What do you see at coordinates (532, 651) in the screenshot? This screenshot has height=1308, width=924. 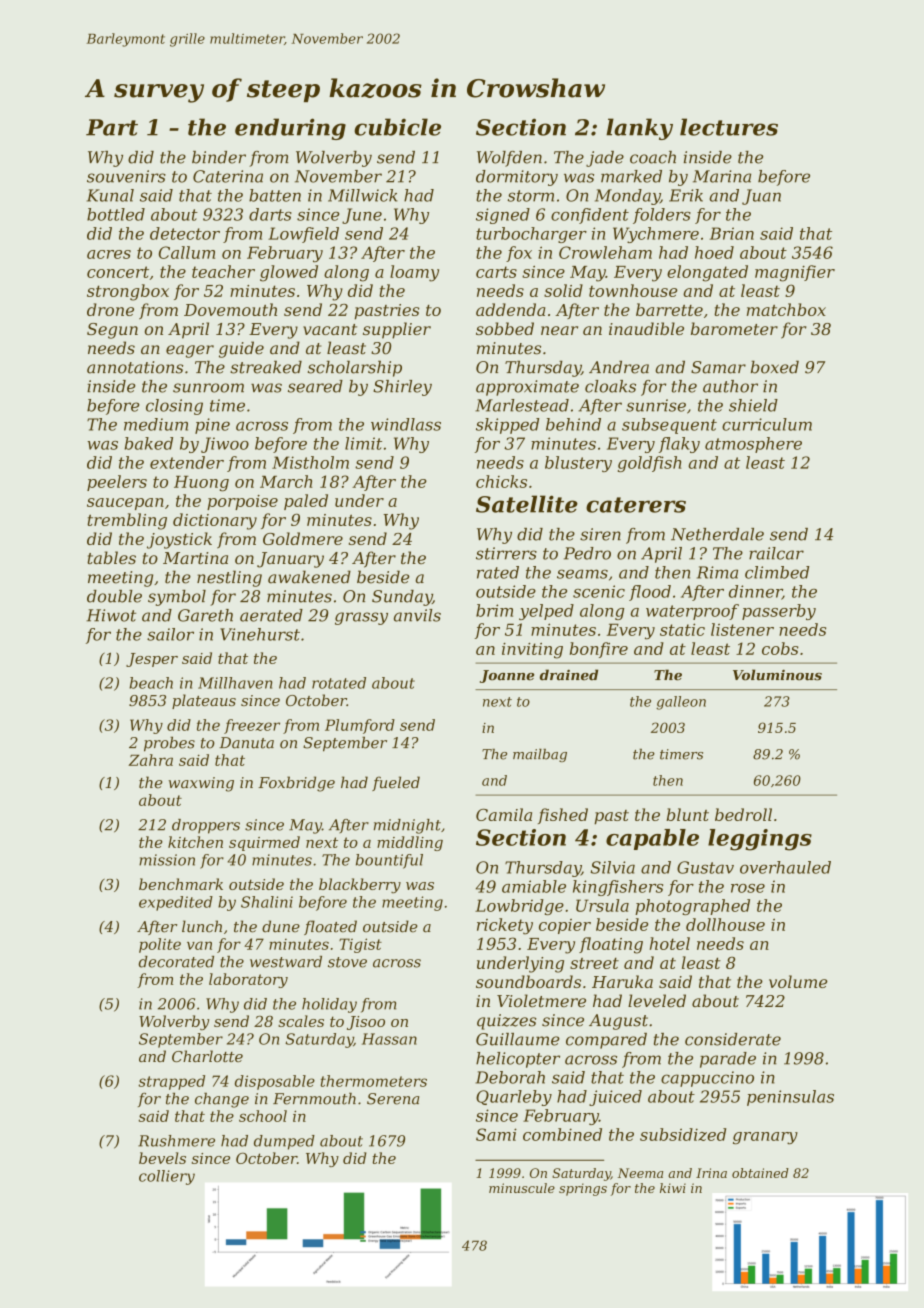 I see `inviting` at bounding box center [532, 651].
